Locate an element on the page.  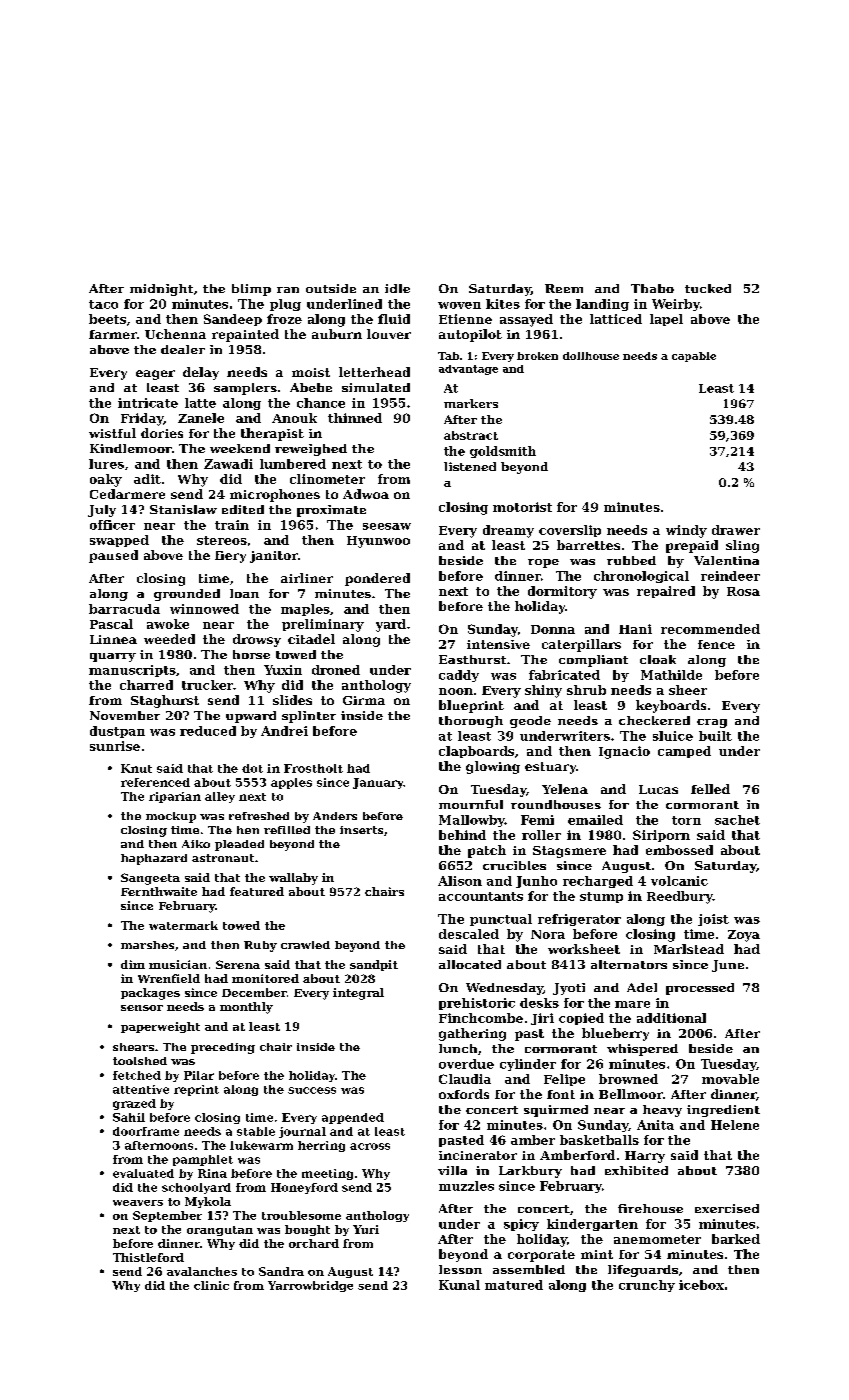
capable is located at coordinates (694, 357).
